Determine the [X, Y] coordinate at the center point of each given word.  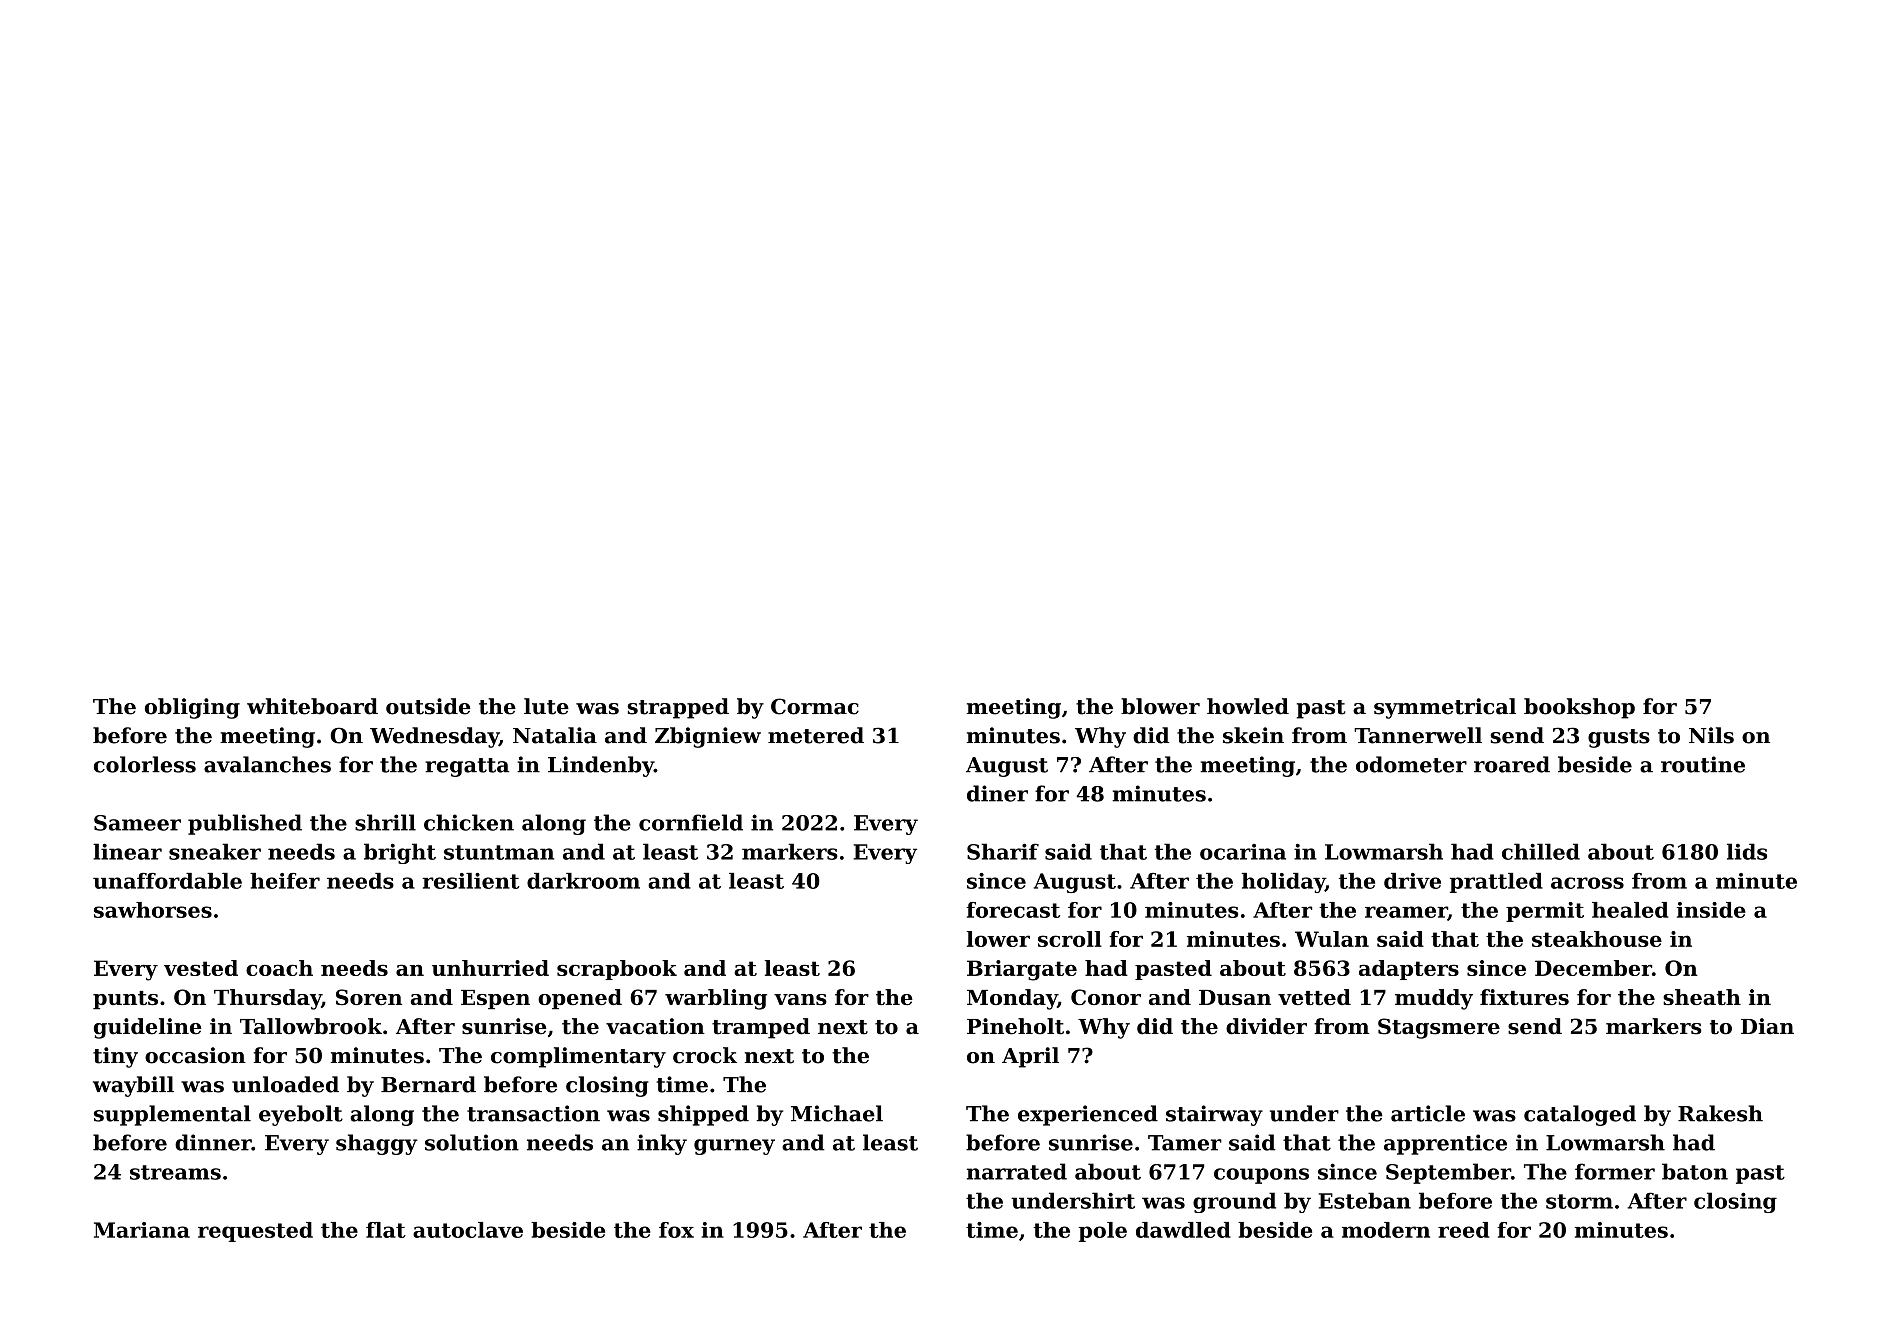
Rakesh [1720, 1113]
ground [1234, 1202]
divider [1266, 1026]
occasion [195, 1055]
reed [1463, 1230]
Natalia [555, 735]
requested [255, 1232]
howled [1248, 706]
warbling [716, 999]
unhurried [490, 968]
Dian [1767, 1026]
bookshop [1579, 708]
